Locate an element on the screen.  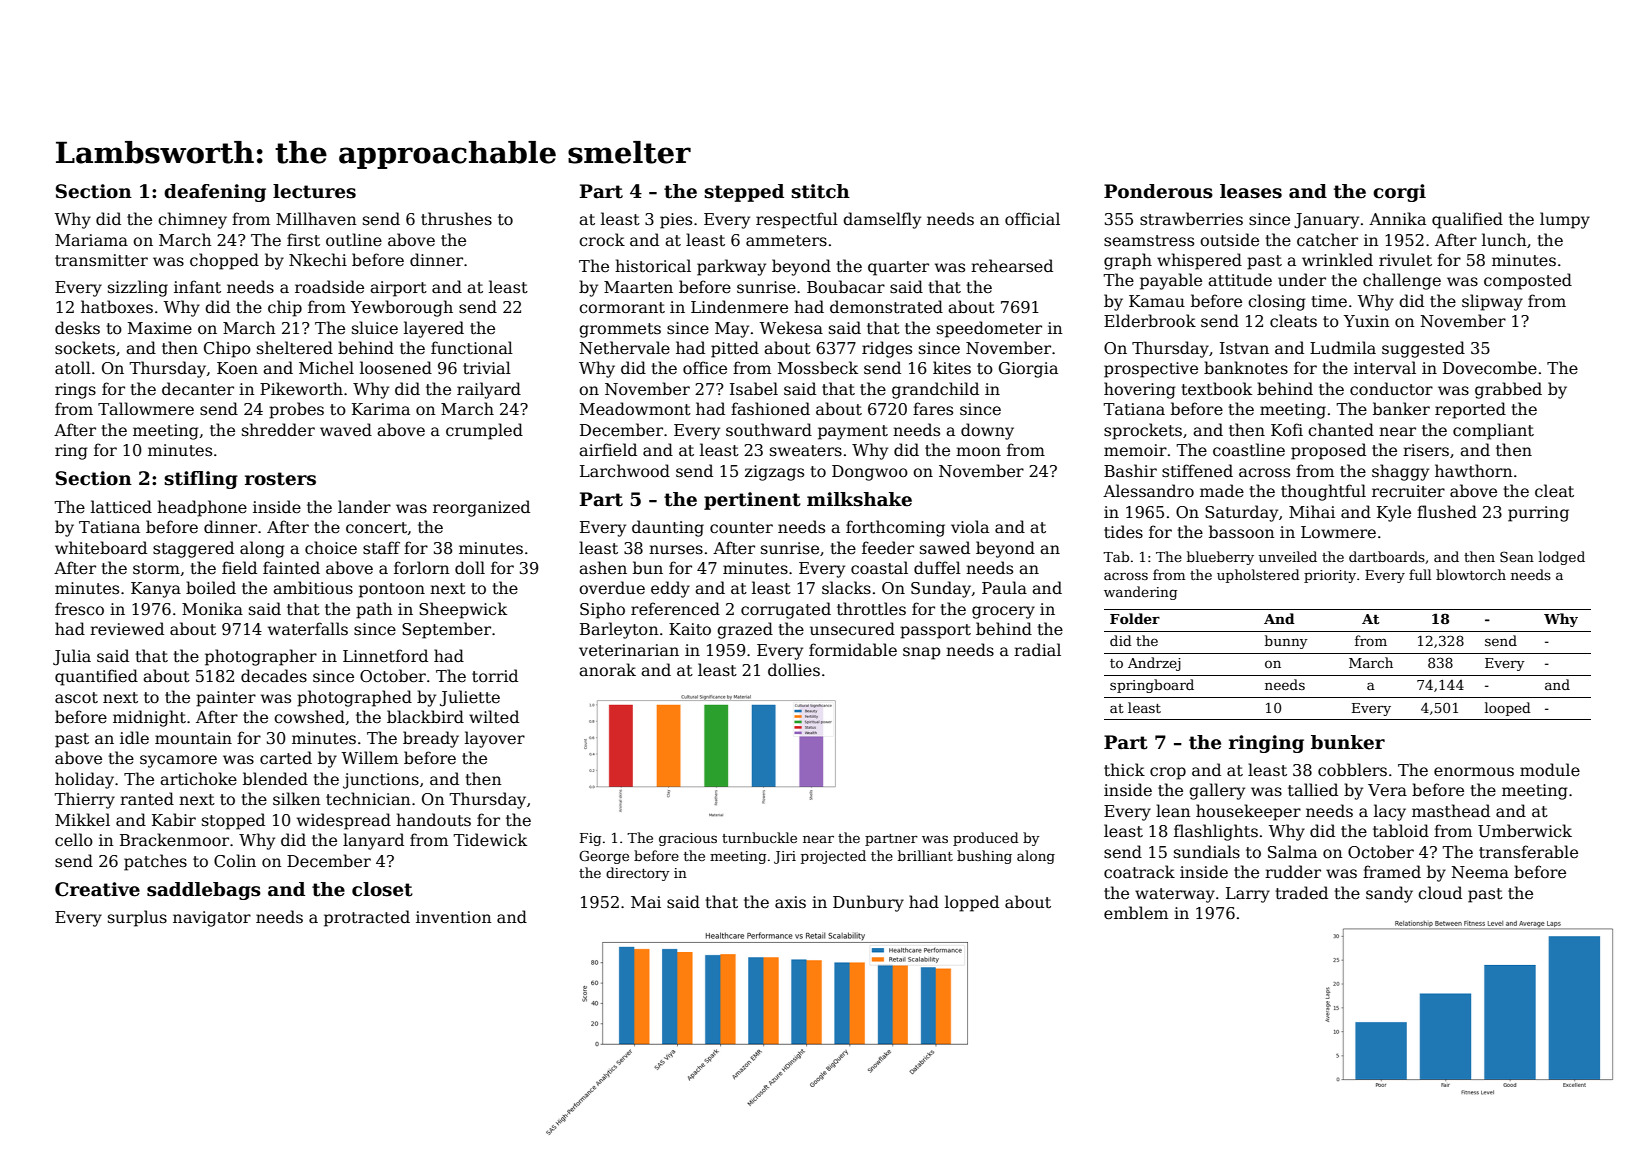
Isabel is located at coordinates (754, 389).
